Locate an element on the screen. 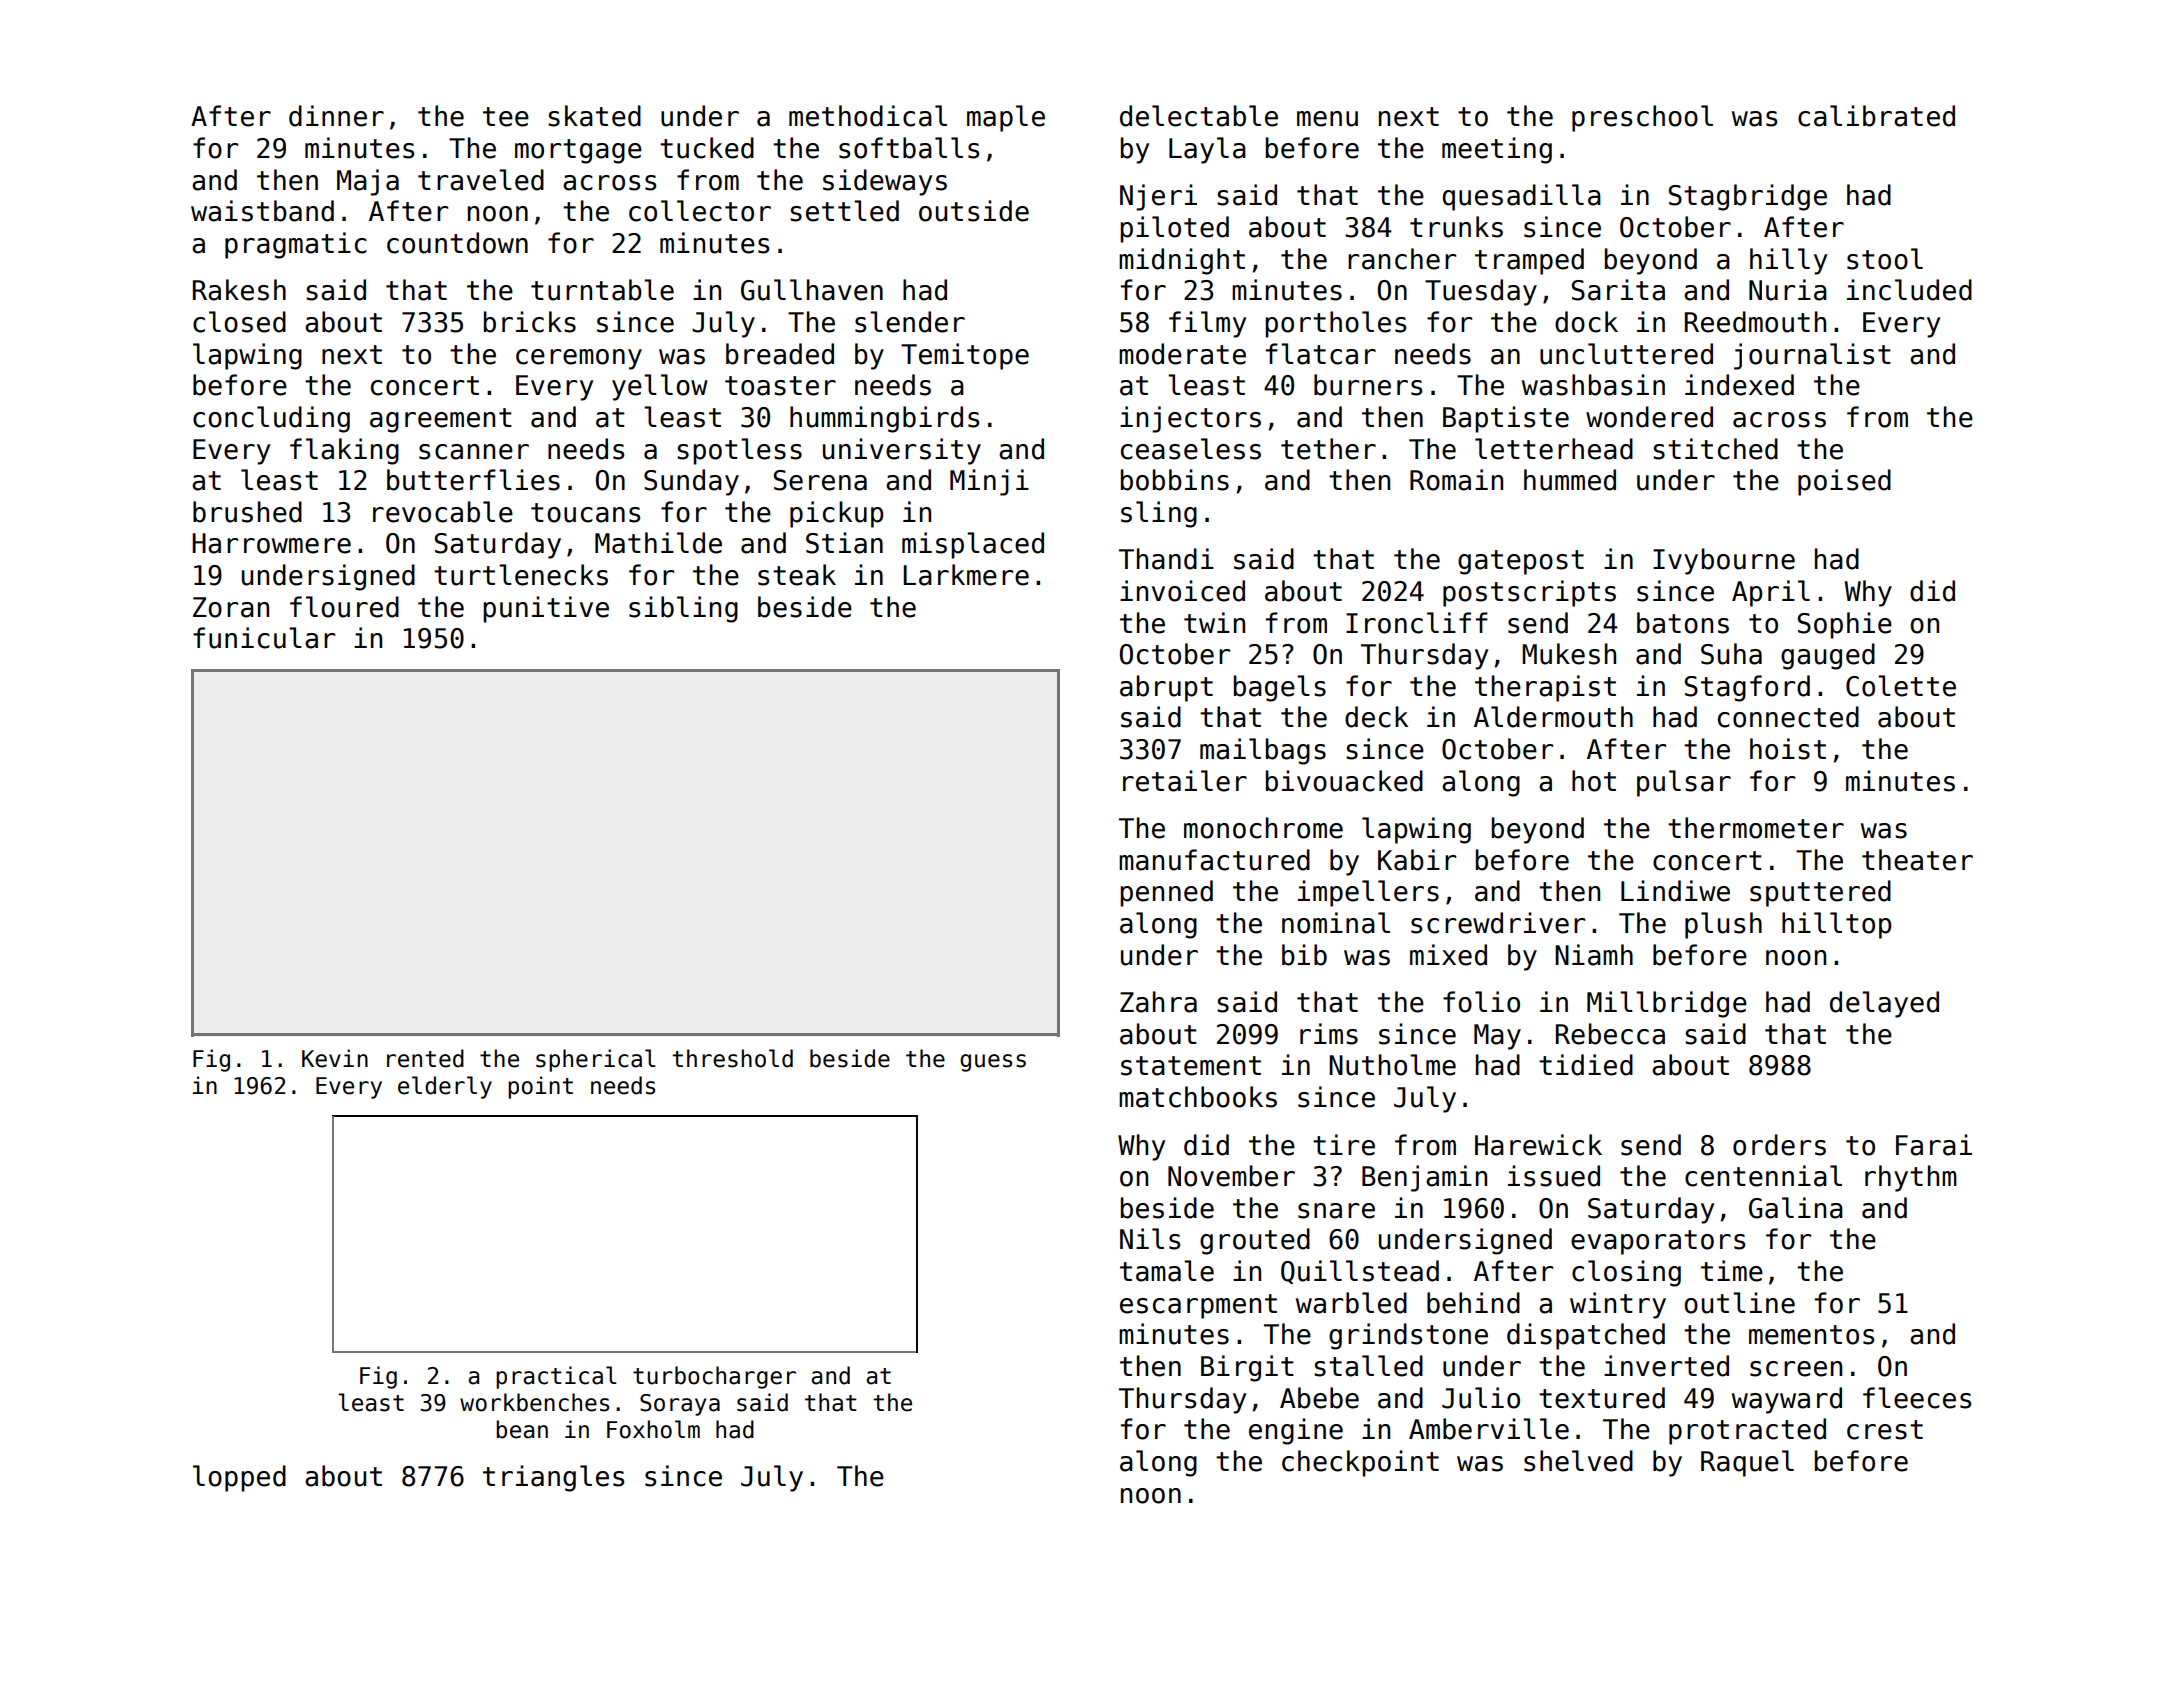 Image resolution: width=2178 pixels, height=1683 pixels. Kabir is located at coordinates (1417, 860).
